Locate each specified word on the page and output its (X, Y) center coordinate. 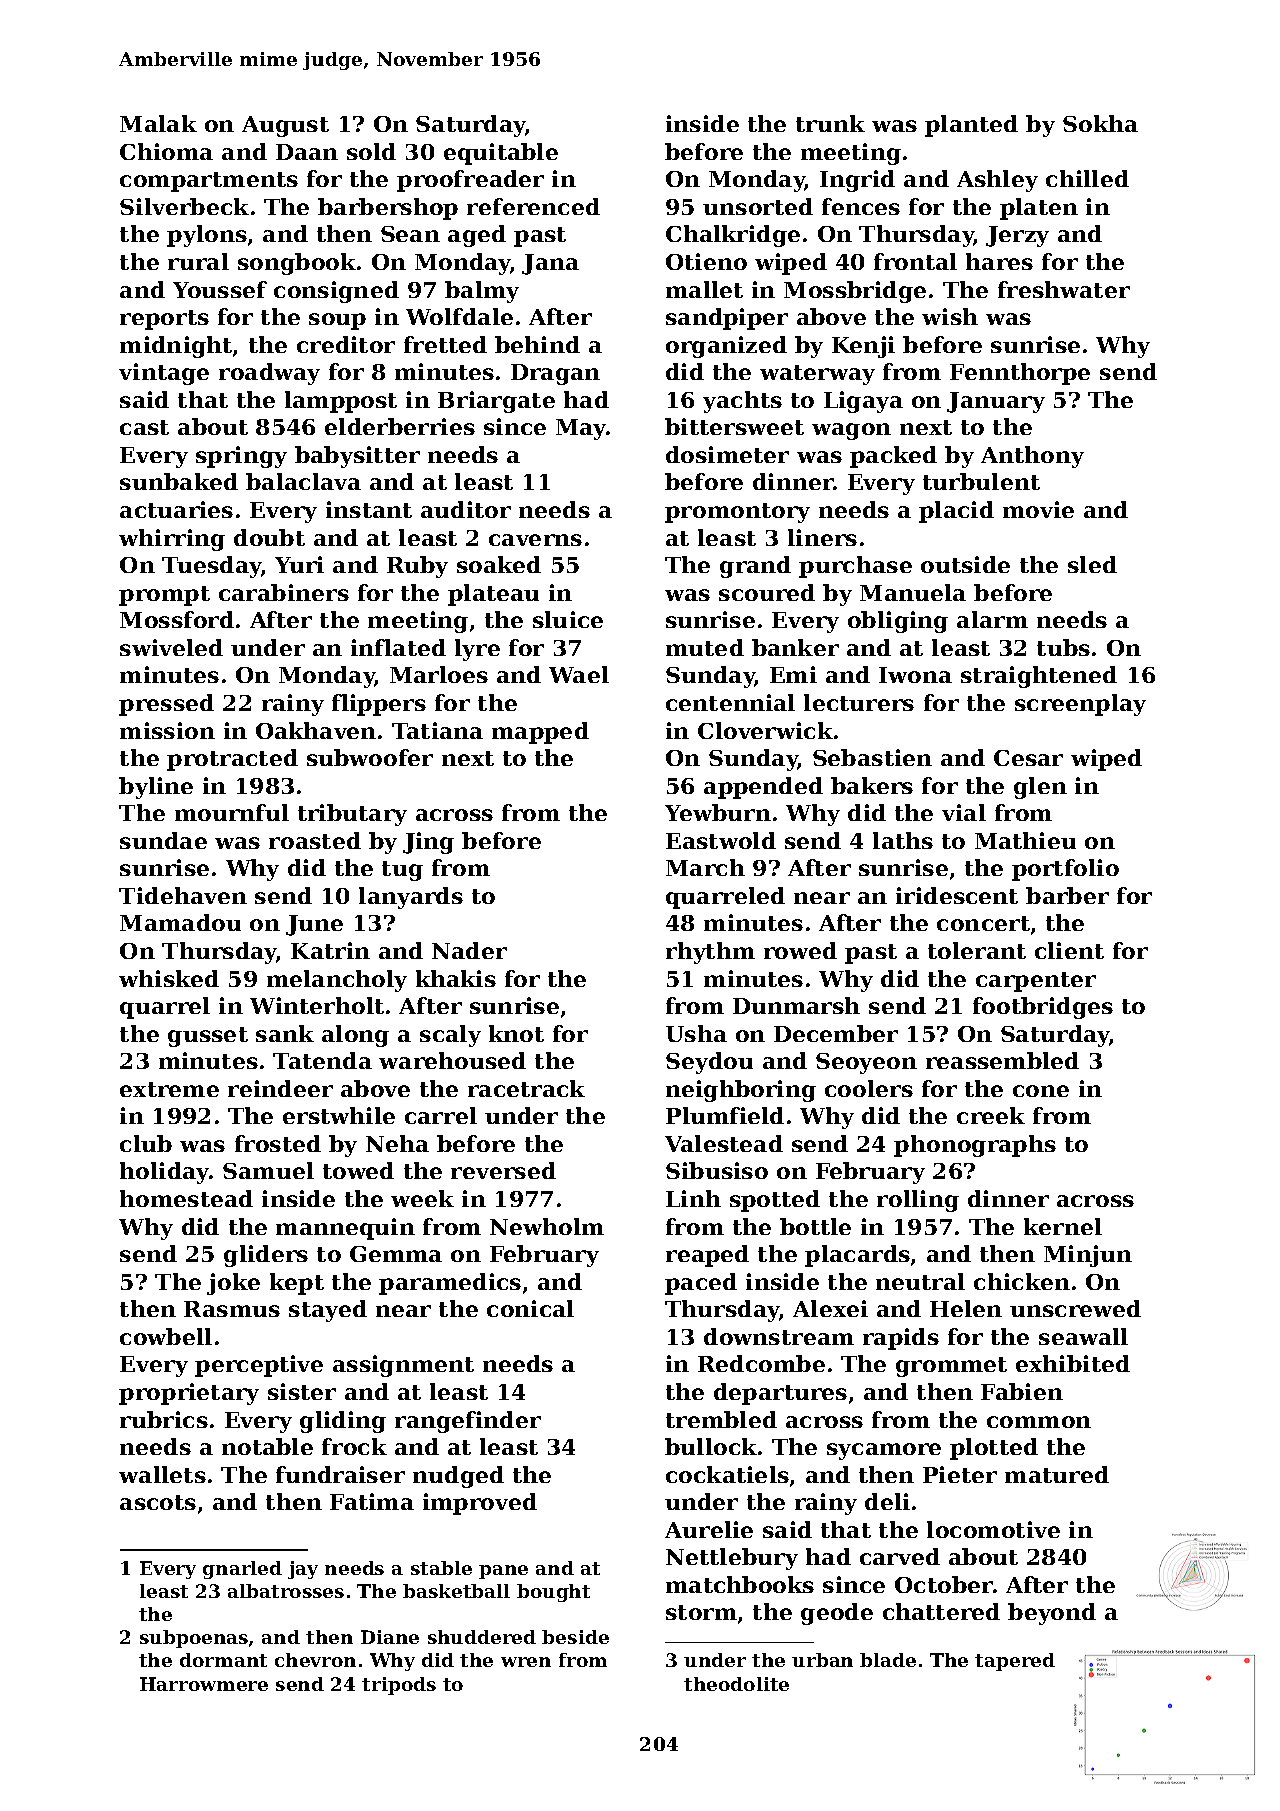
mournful (232, 812)
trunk (830, 123)
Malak (158, 123)
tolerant (977, 950)
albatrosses (286, 1591)
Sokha (1100, 123)
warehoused (452, 1060)
